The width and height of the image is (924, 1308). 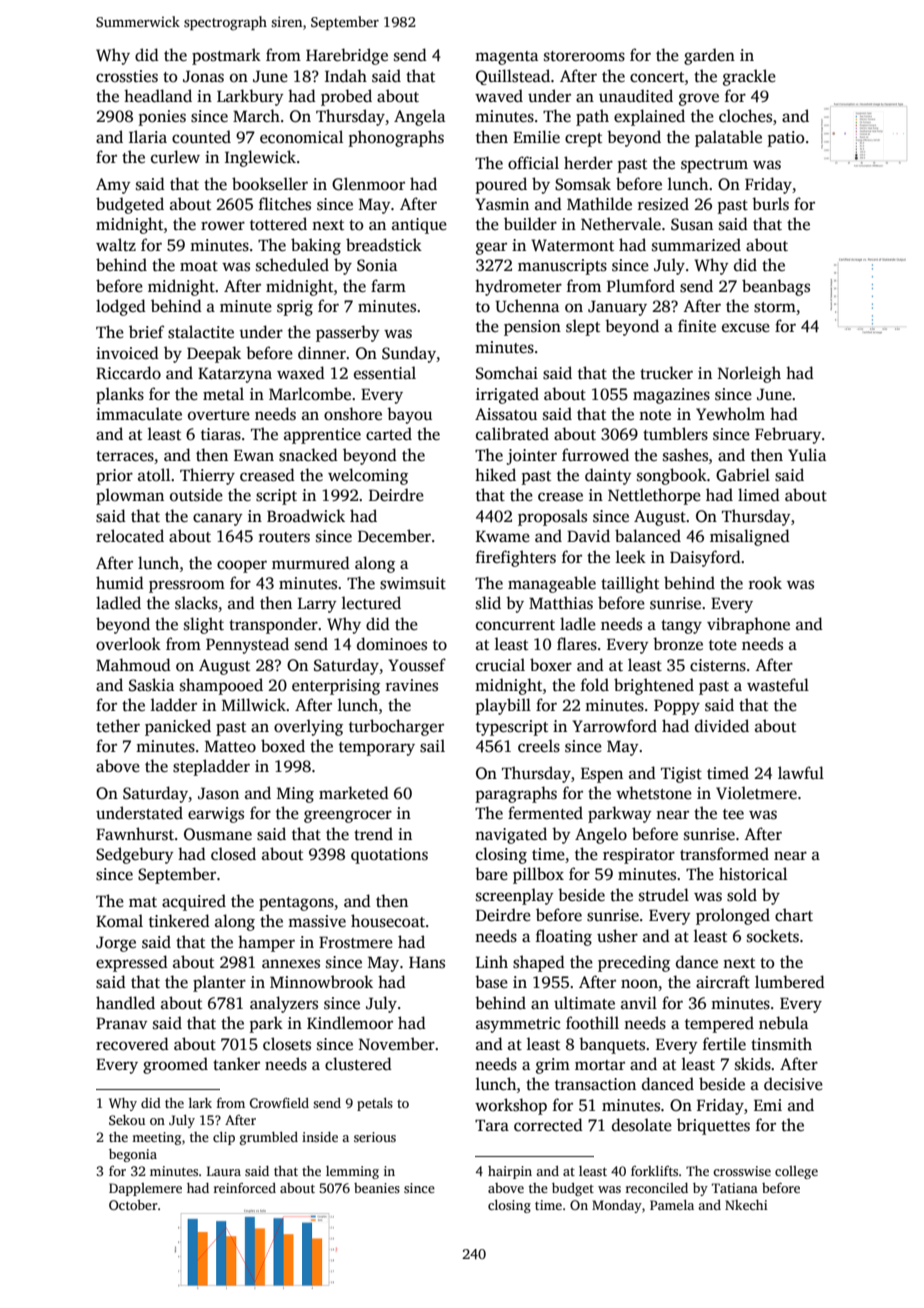 I want to click on Plumford, so click(x=641, y=286).
